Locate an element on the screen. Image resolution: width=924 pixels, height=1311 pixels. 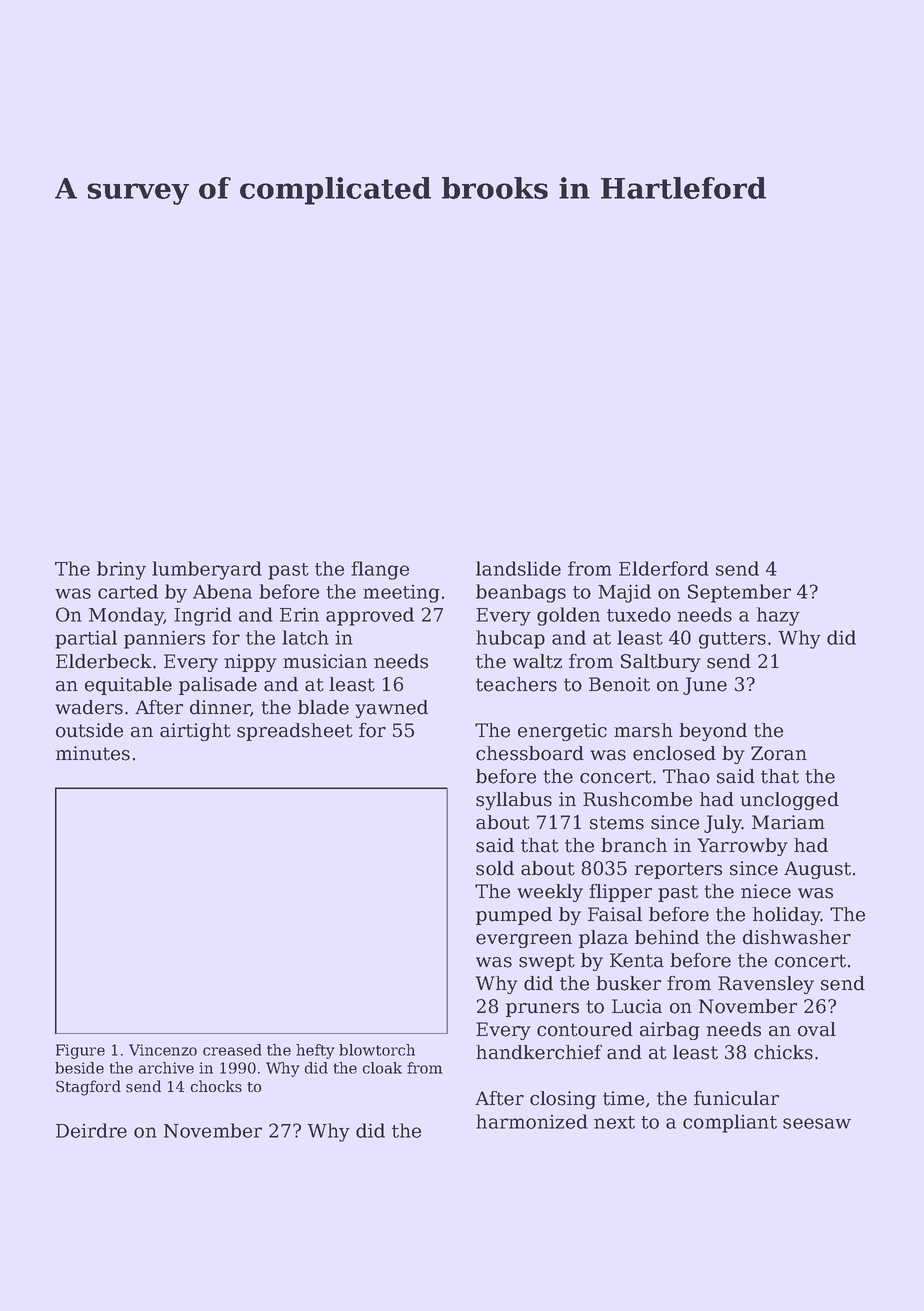
flange is located at coordinates (380, 570).
